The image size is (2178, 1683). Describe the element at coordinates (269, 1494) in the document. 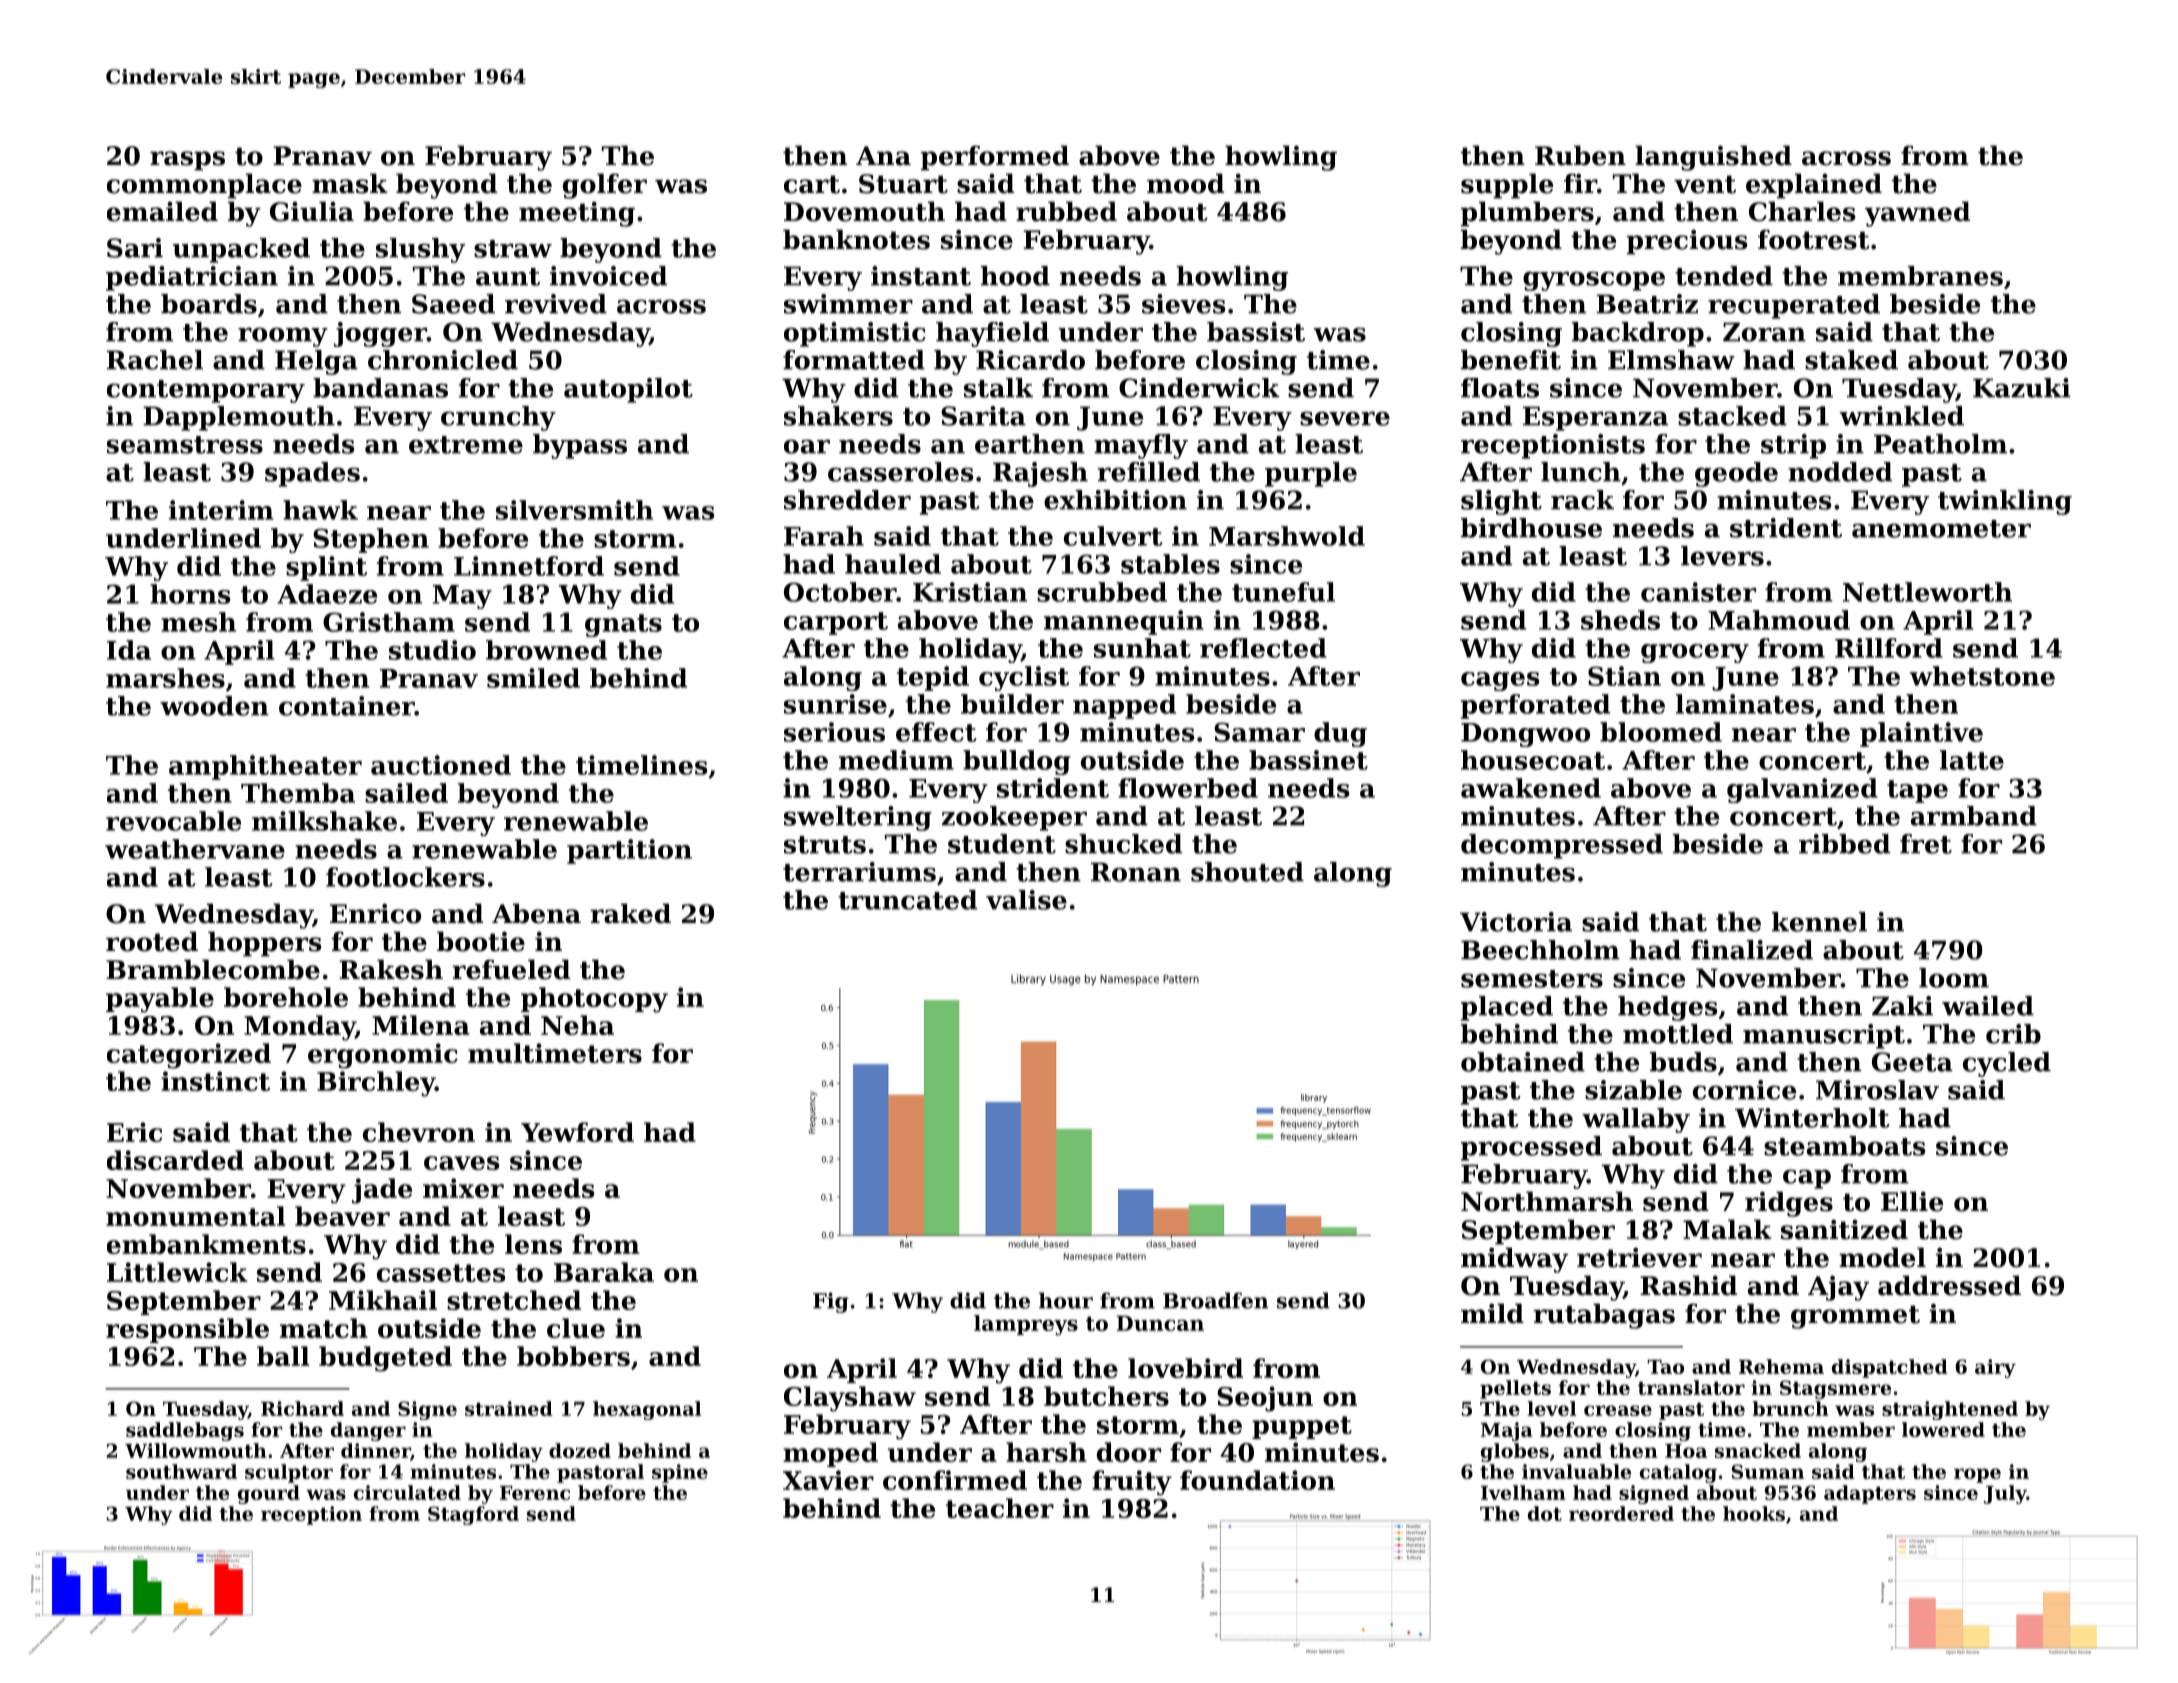

I see `gourd` at that location.
